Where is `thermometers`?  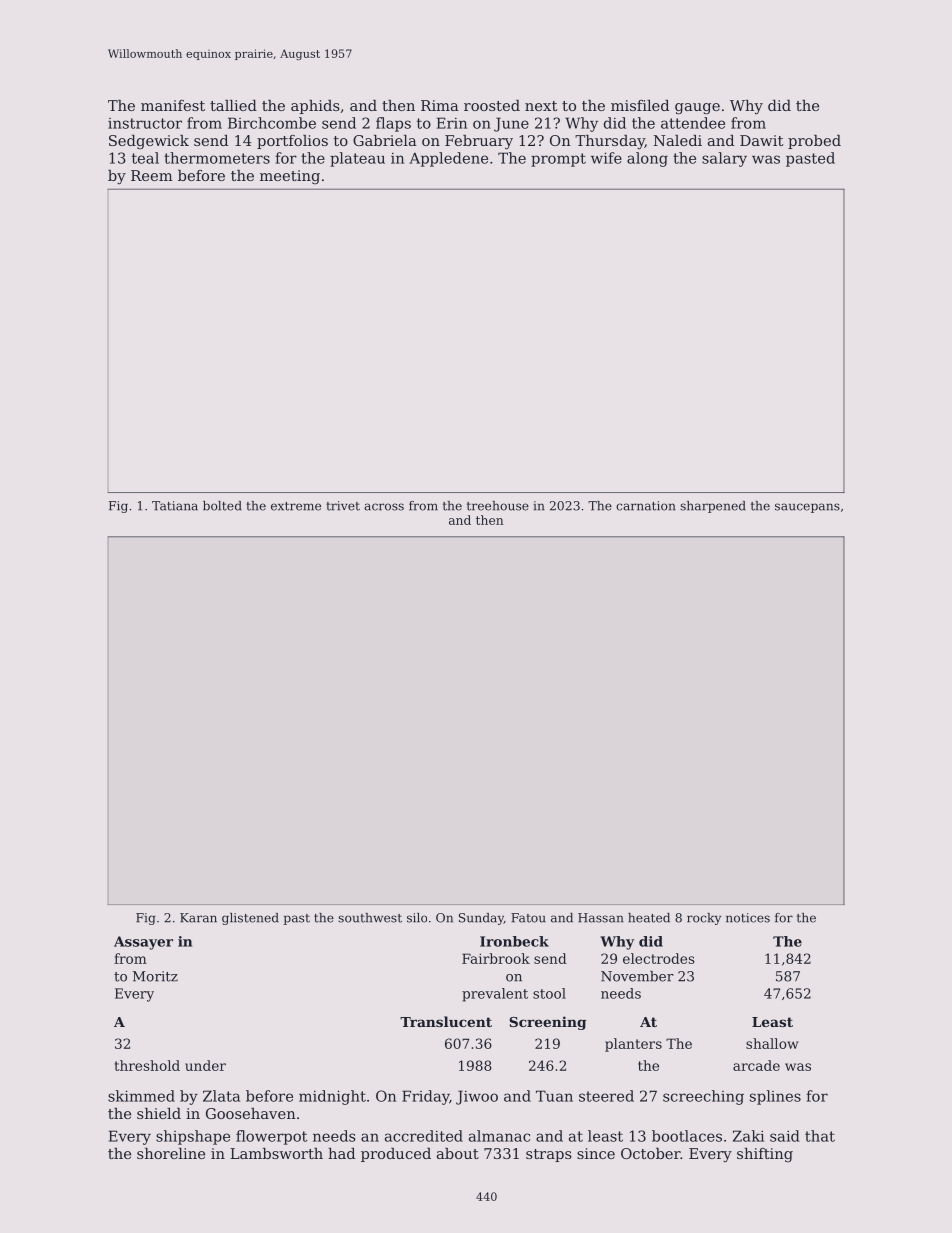
thermometers is located at coordinates (217, 158).
